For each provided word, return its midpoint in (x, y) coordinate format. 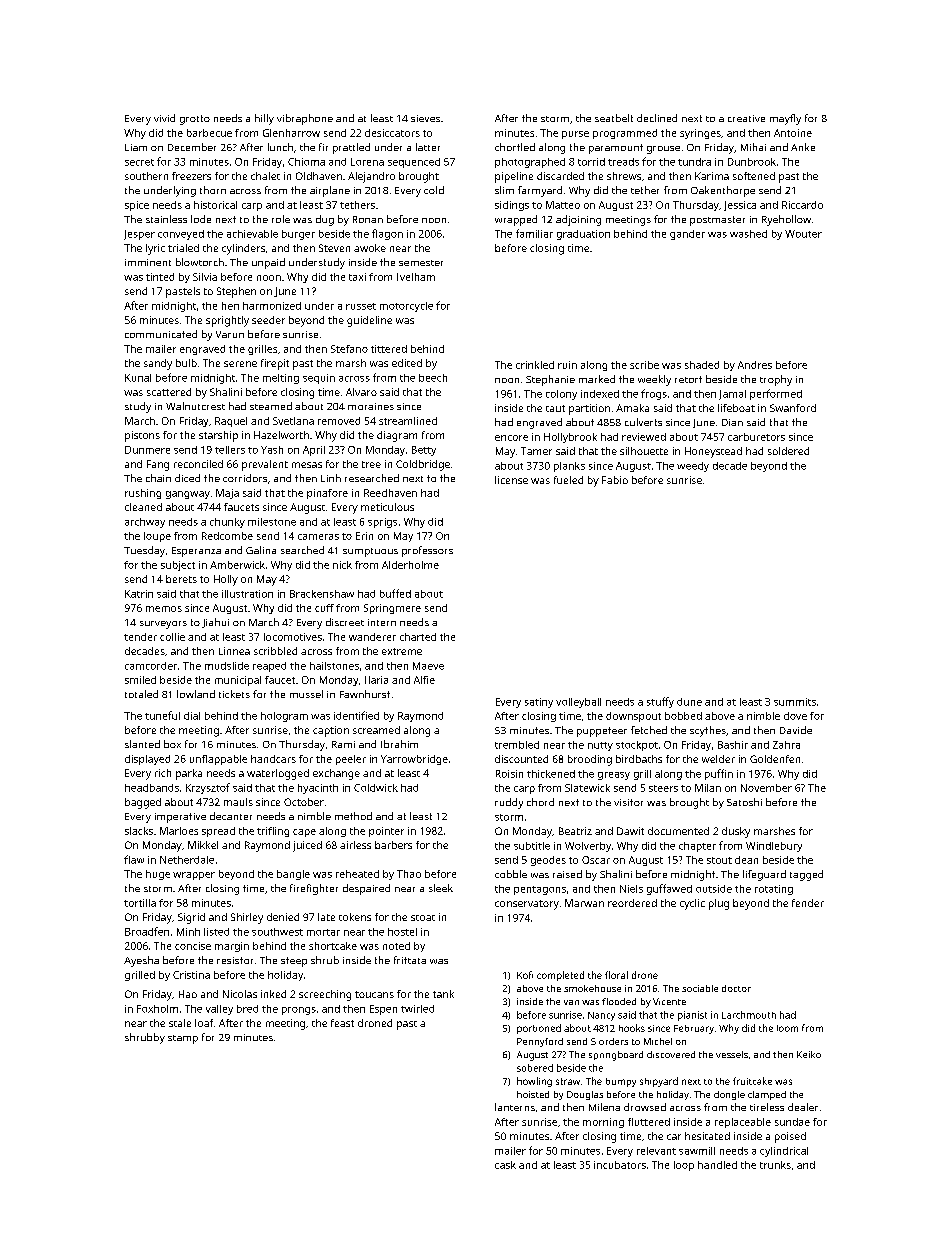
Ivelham (416, 277)
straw (568, 1081)
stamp (183, 1039)
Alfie (424, 680)
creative (746, 118)
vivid (164, 118)
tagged (806, 875)
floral (616, 975)
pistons (142, 436)
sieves (425, 118)
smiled (140, 680)
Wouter (803, 234)
